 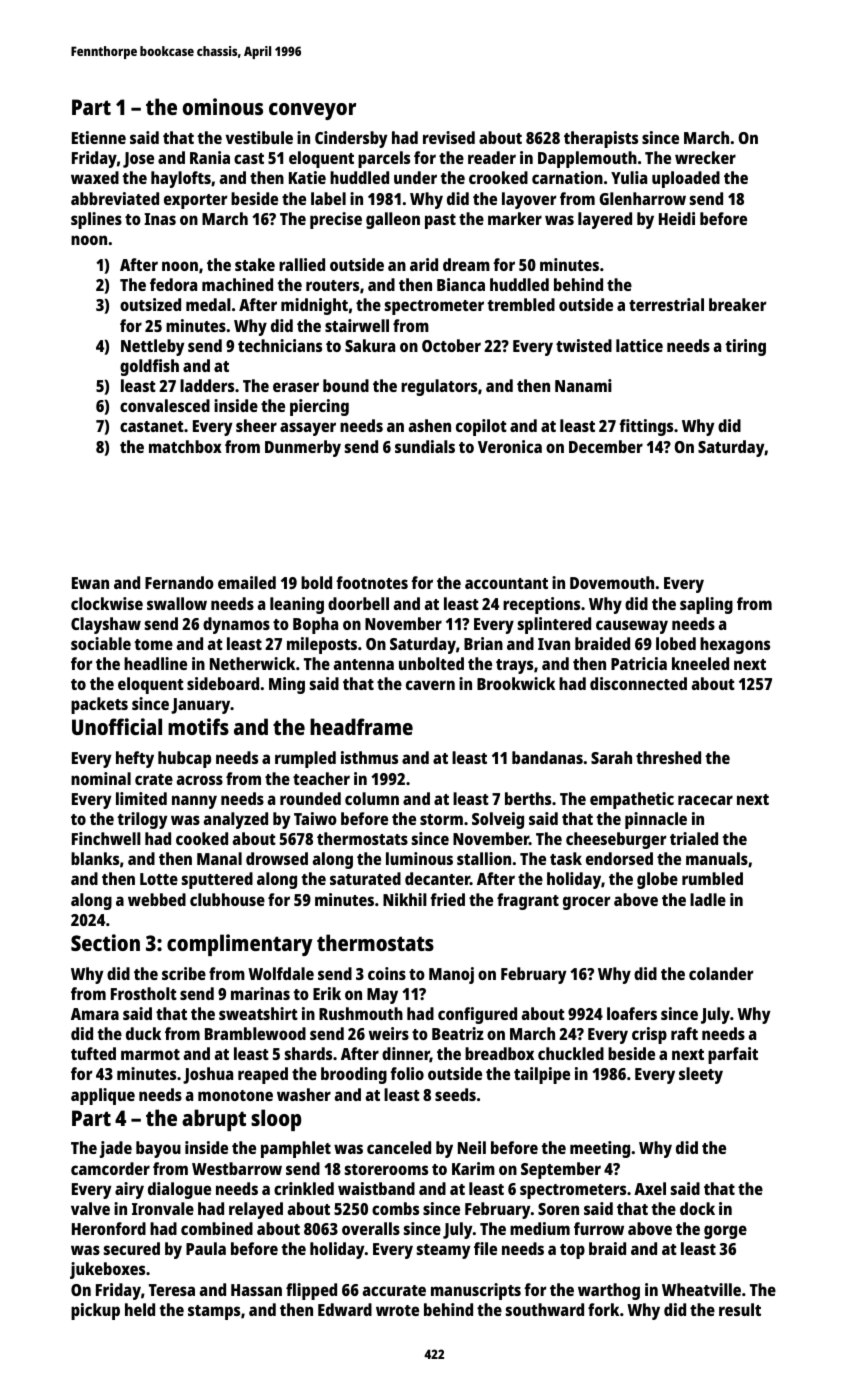 What do you see at coordinates (237, 284) in the image?
I see `machined` at bounding box center [237, 284].
